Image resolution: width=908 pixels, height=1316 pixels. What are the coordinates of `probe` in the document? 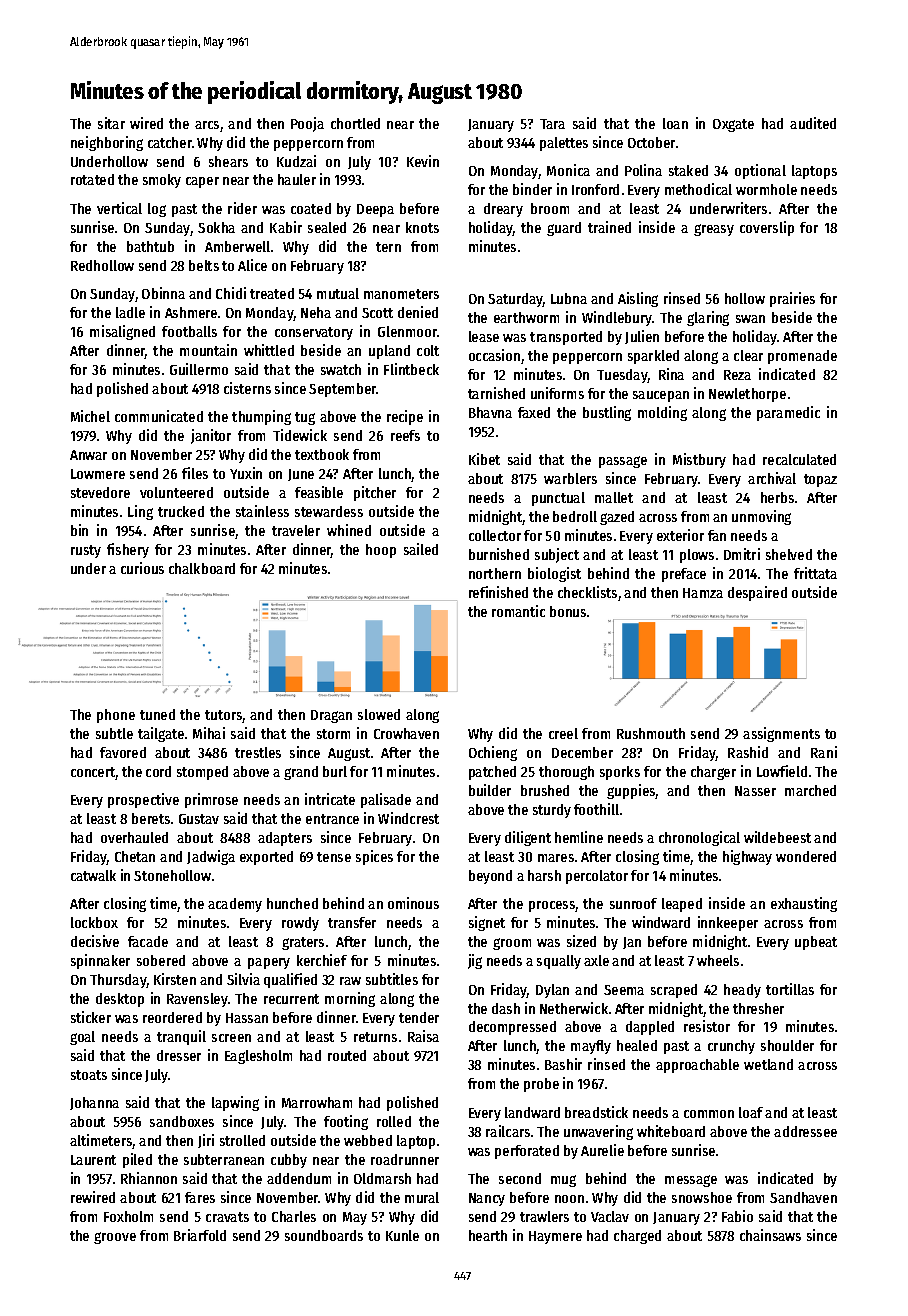 It's located at (541, 1085).
